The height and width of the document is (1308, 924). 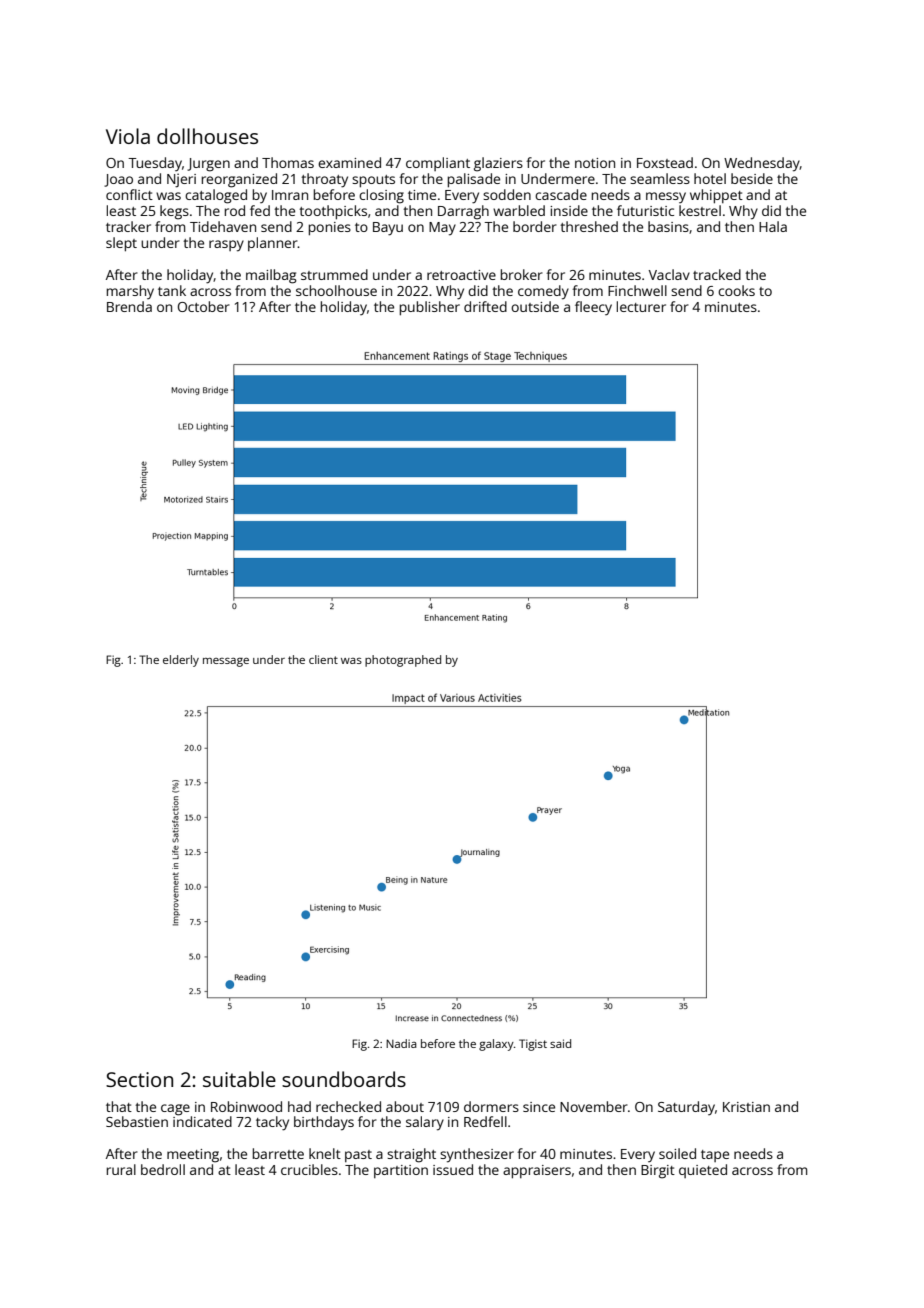 What do you see at coordinates (129, 306) in the document?
I see `Brenda` at bounding box center [129, 306].
